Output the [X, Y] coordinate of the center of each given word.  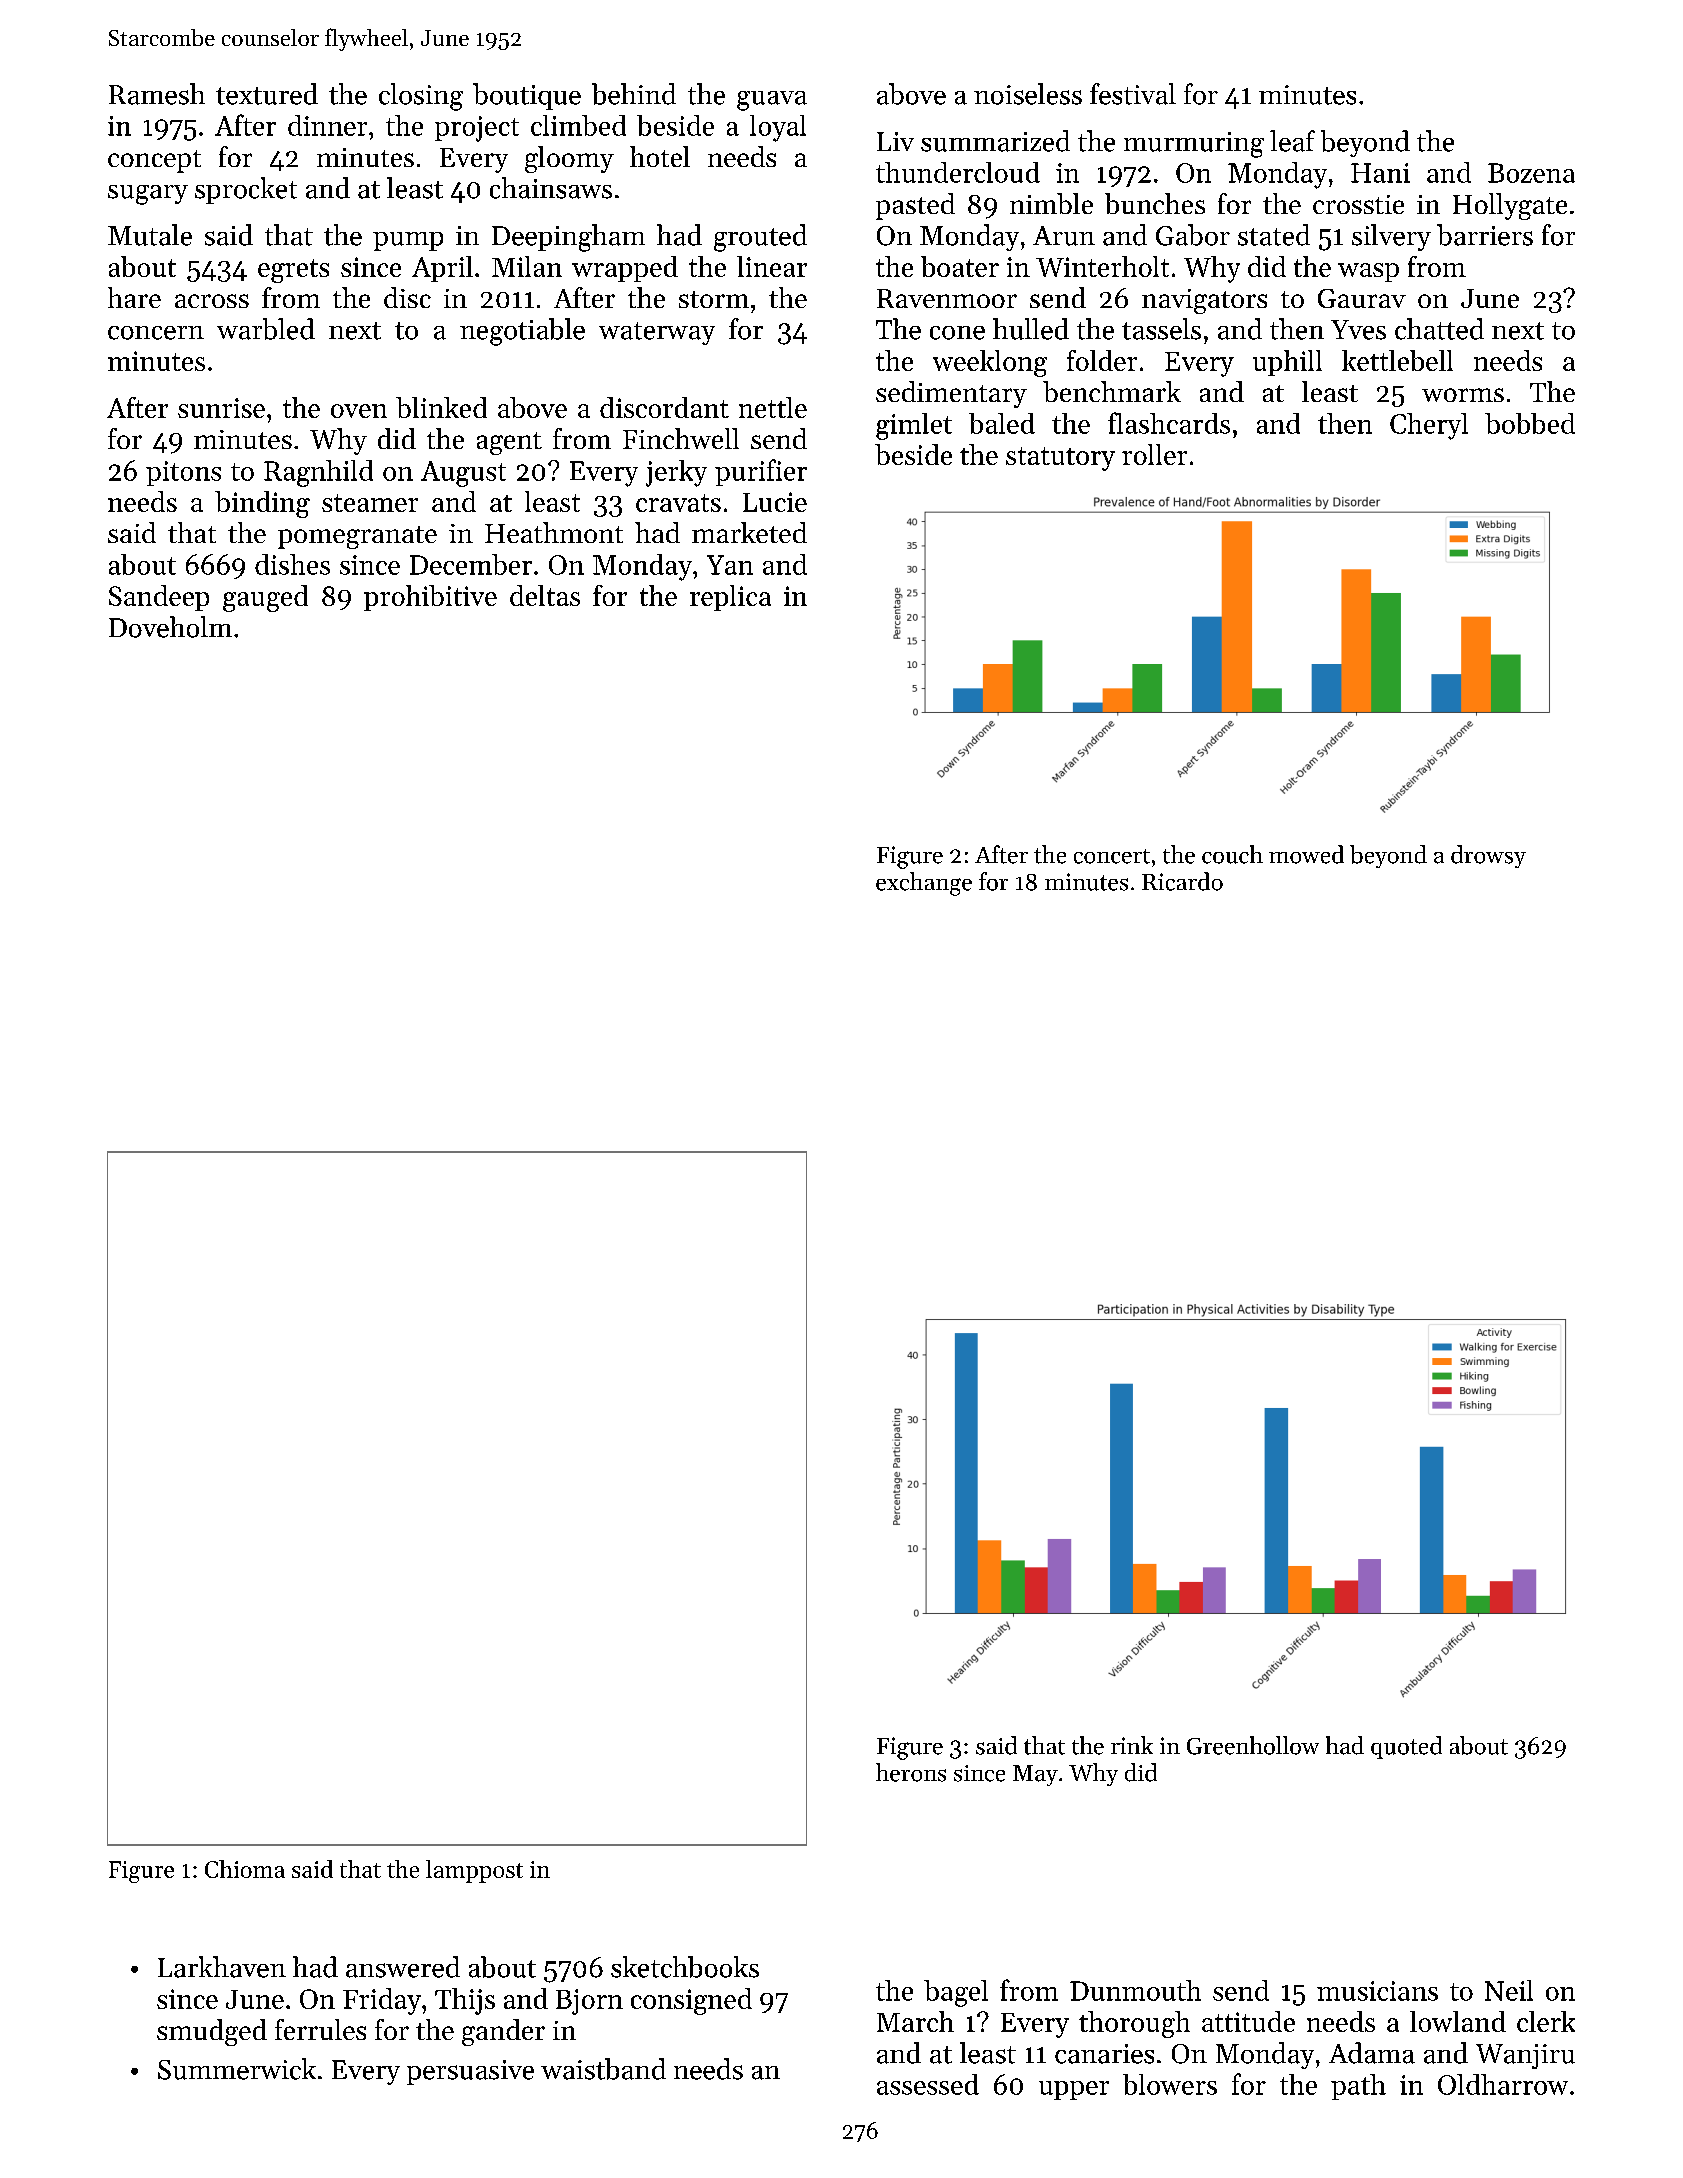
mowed [1306, 854]
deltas [545, 595]
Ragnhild [318, 473]
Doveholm [170, 627]
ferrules [320, 2029]
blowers [1170, 2084]
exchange [924, 884]
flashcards [1169, 423]
